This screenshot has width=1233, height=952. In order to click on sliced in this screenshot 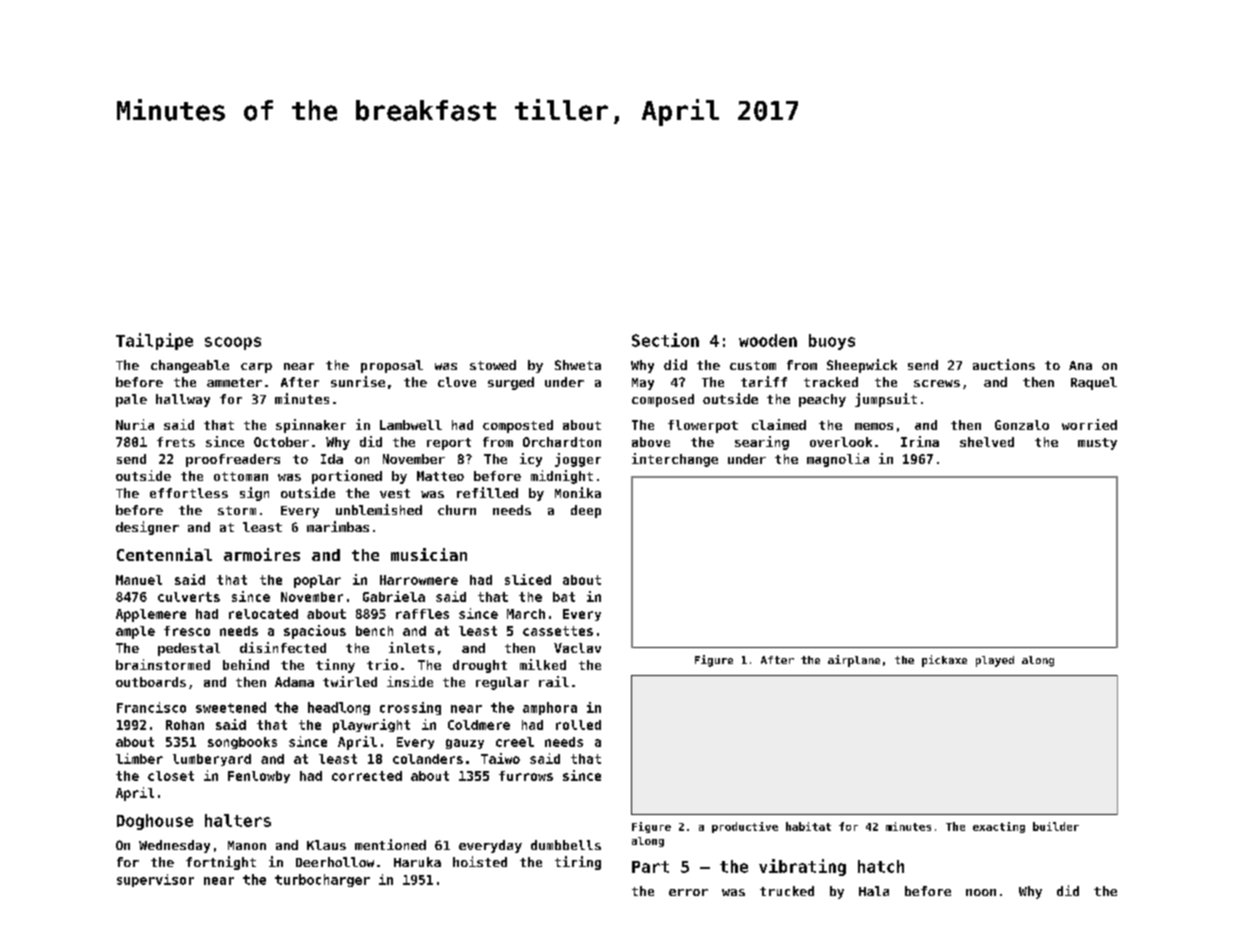, I will do `click(528, 579)`.
